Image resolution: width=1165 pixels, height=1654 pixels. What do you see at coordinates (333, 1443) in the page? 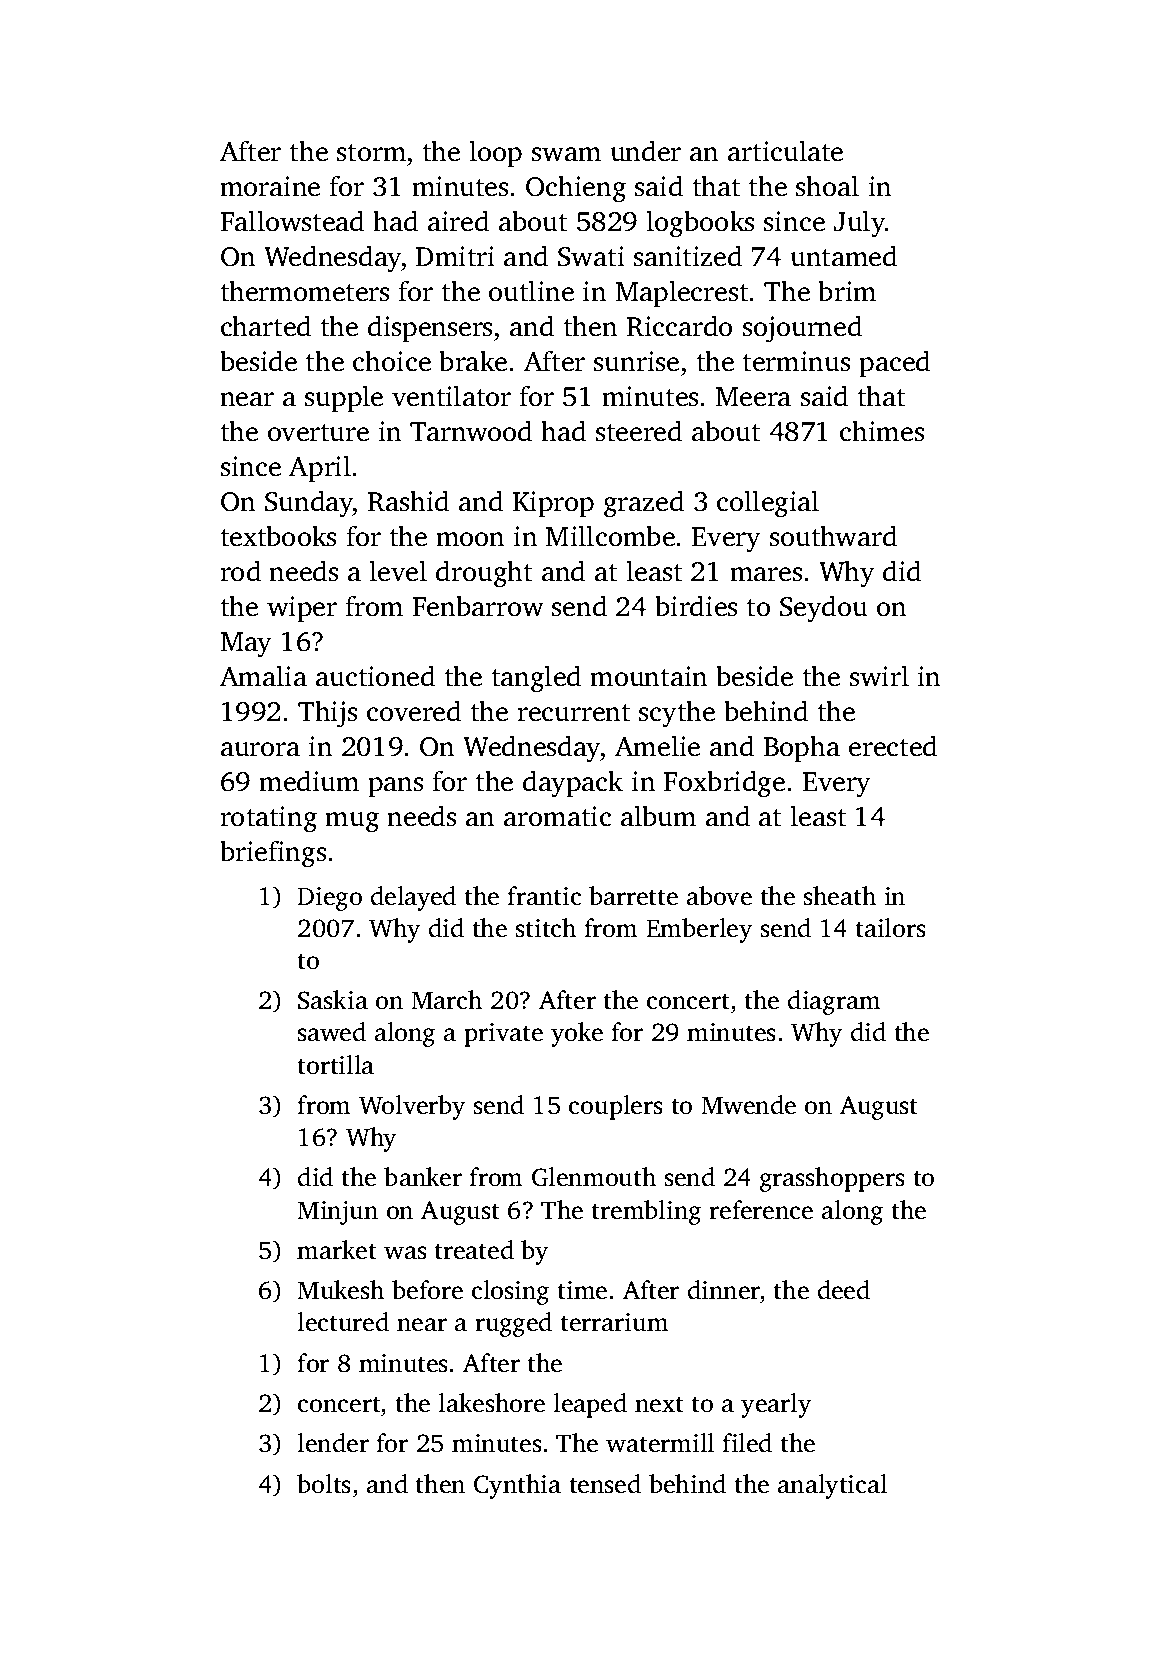
I see `lender` at bounding box center [333, 1443].
